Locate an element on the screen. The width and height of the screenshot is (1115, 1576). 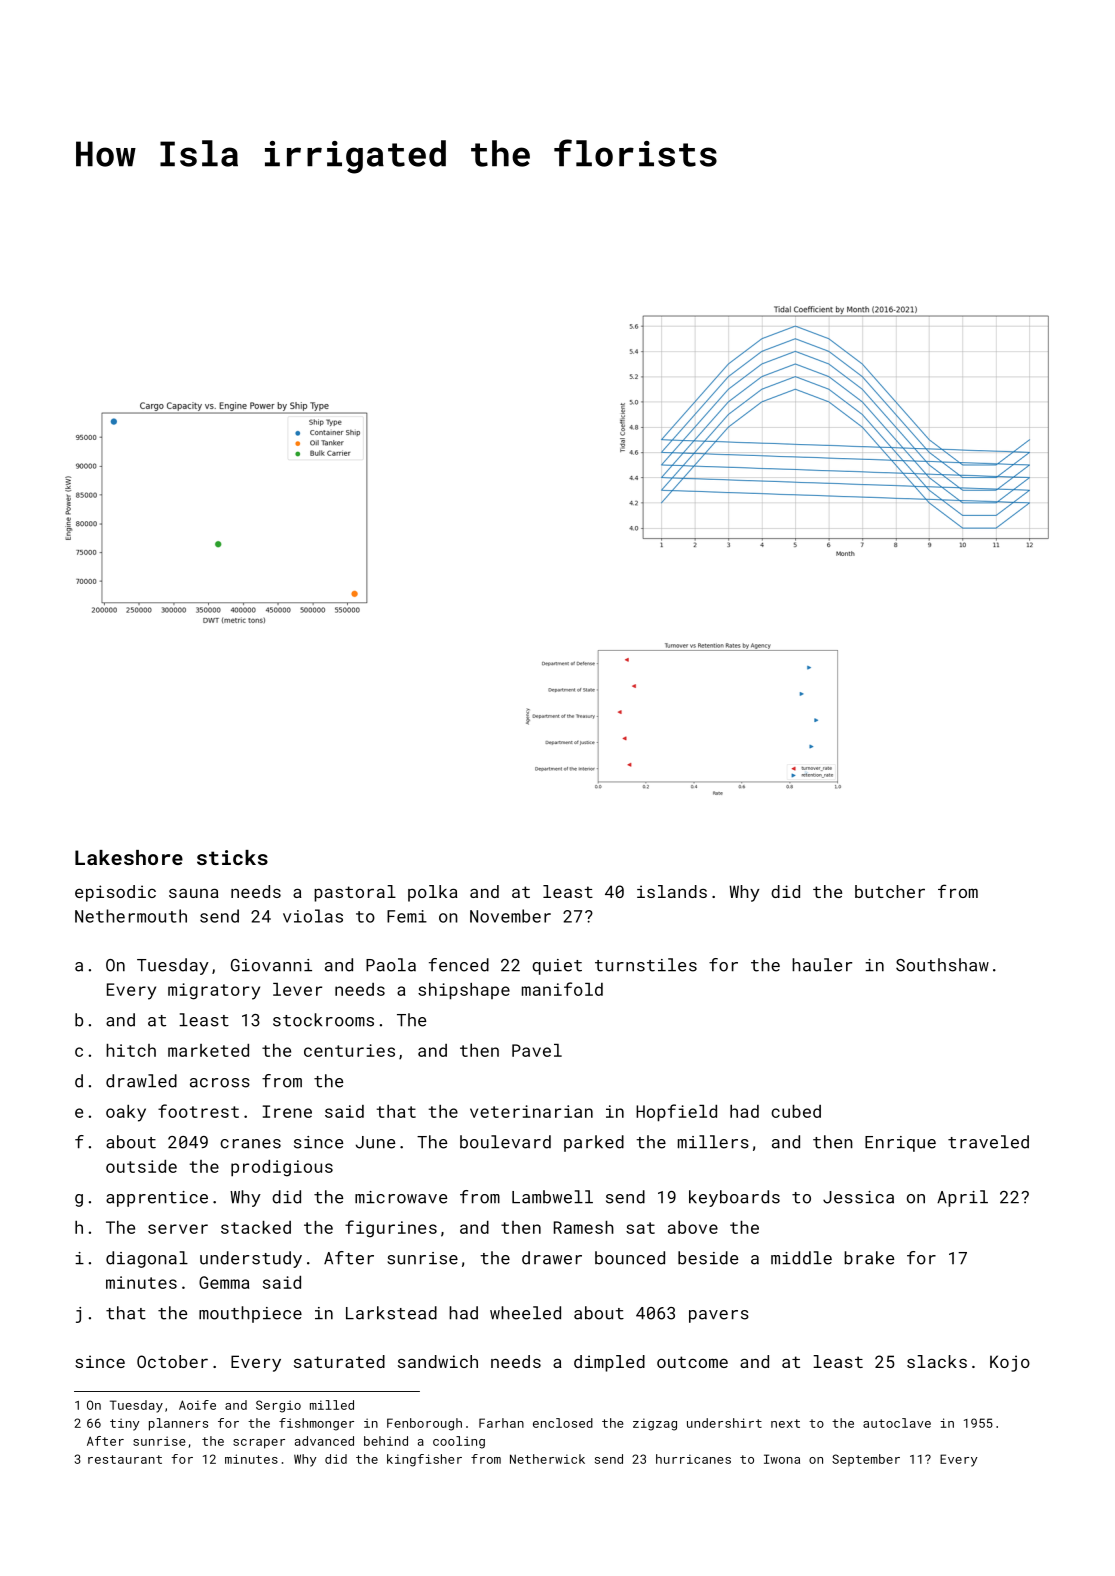
migratory is located at coordinates (214, 991).
